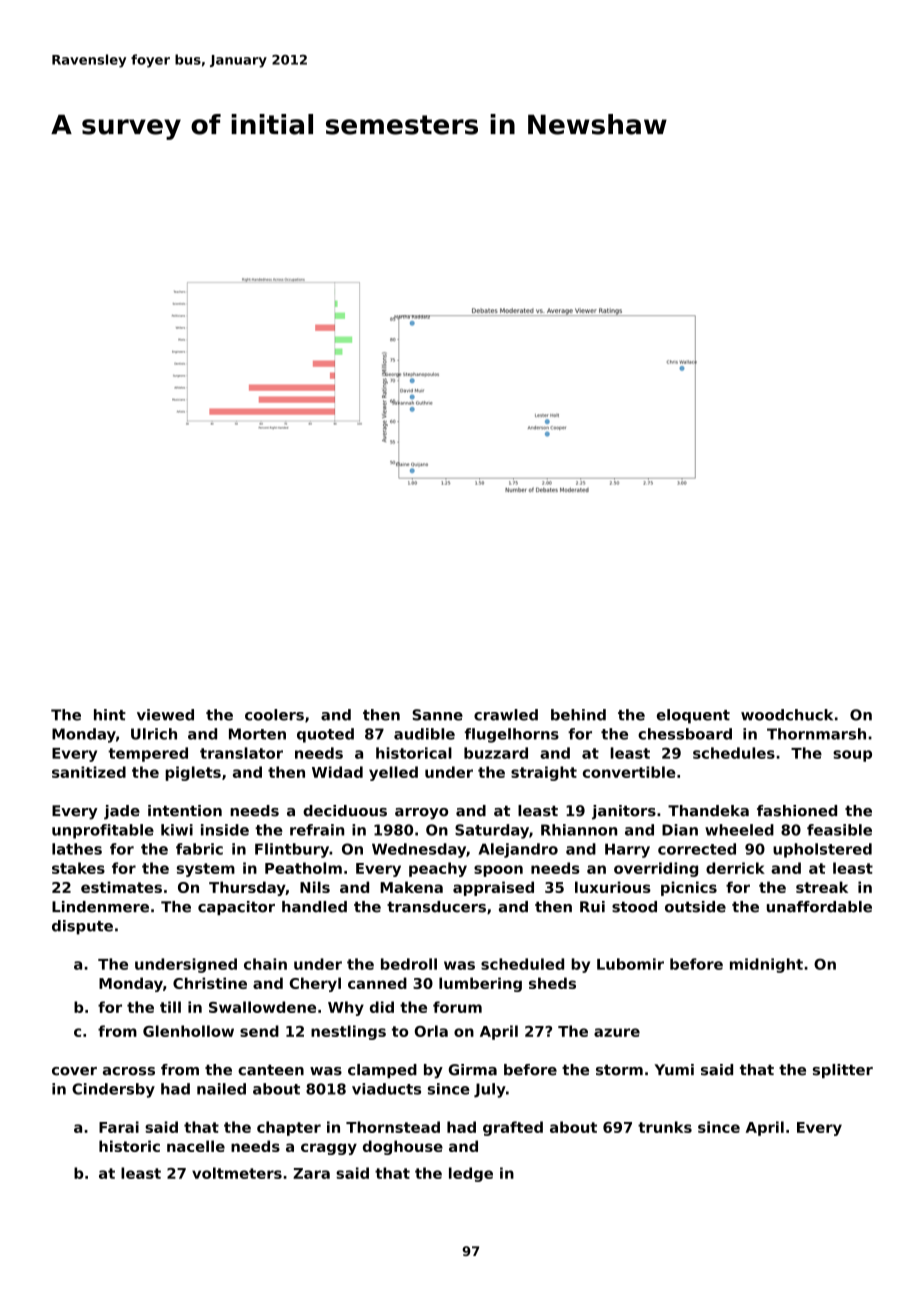 This screenshot has width=924, height=1308. I want to click on fabric, so click(199, 849).
